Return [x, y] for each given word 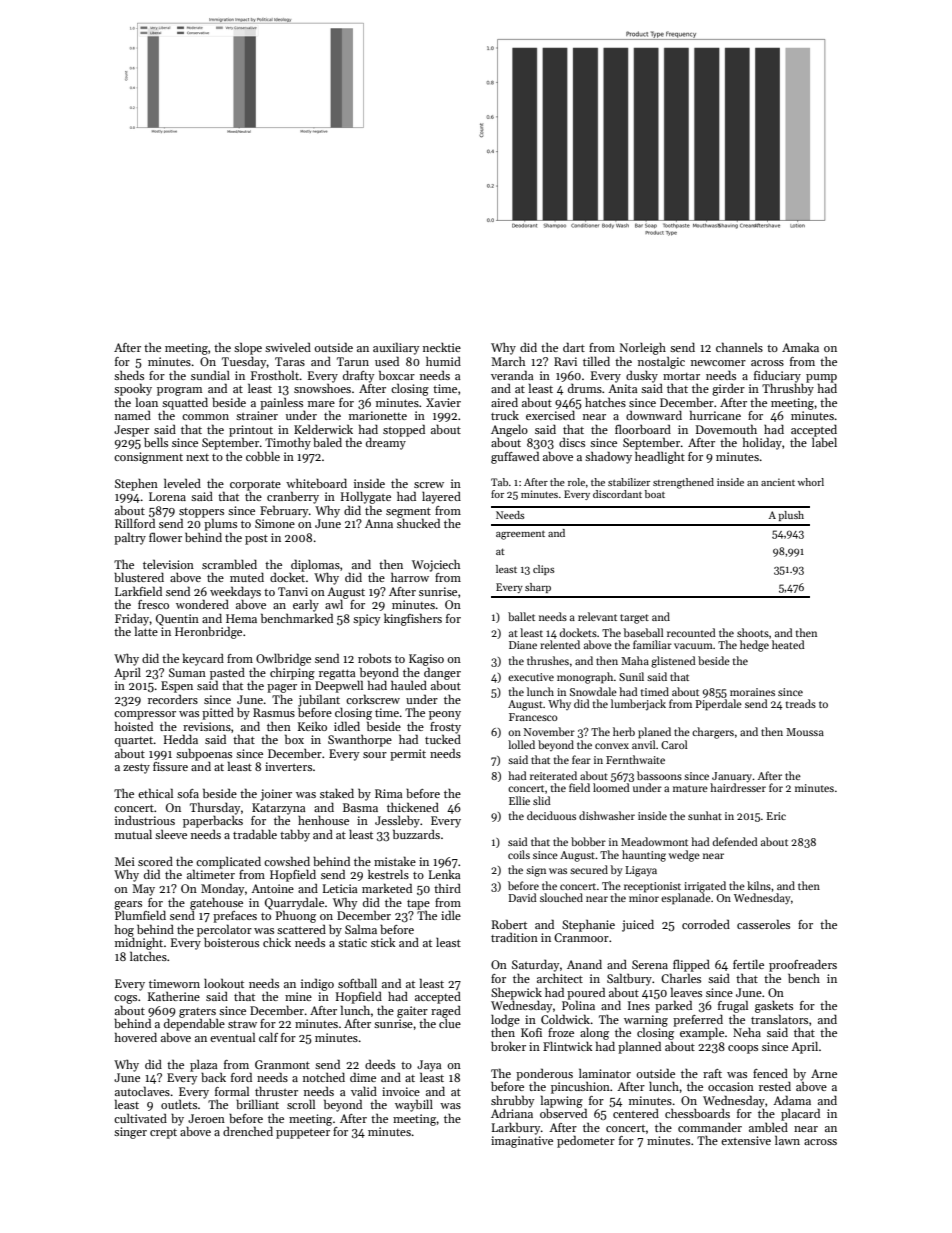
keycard [203, 659]
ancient [778, 482]
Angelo [509, 431]
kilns [759, 885]
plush [791, 516]
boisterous [231, 942]
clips [544, 570]
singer [130, 1133]
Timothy [288, 443]
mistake [395, 861]
